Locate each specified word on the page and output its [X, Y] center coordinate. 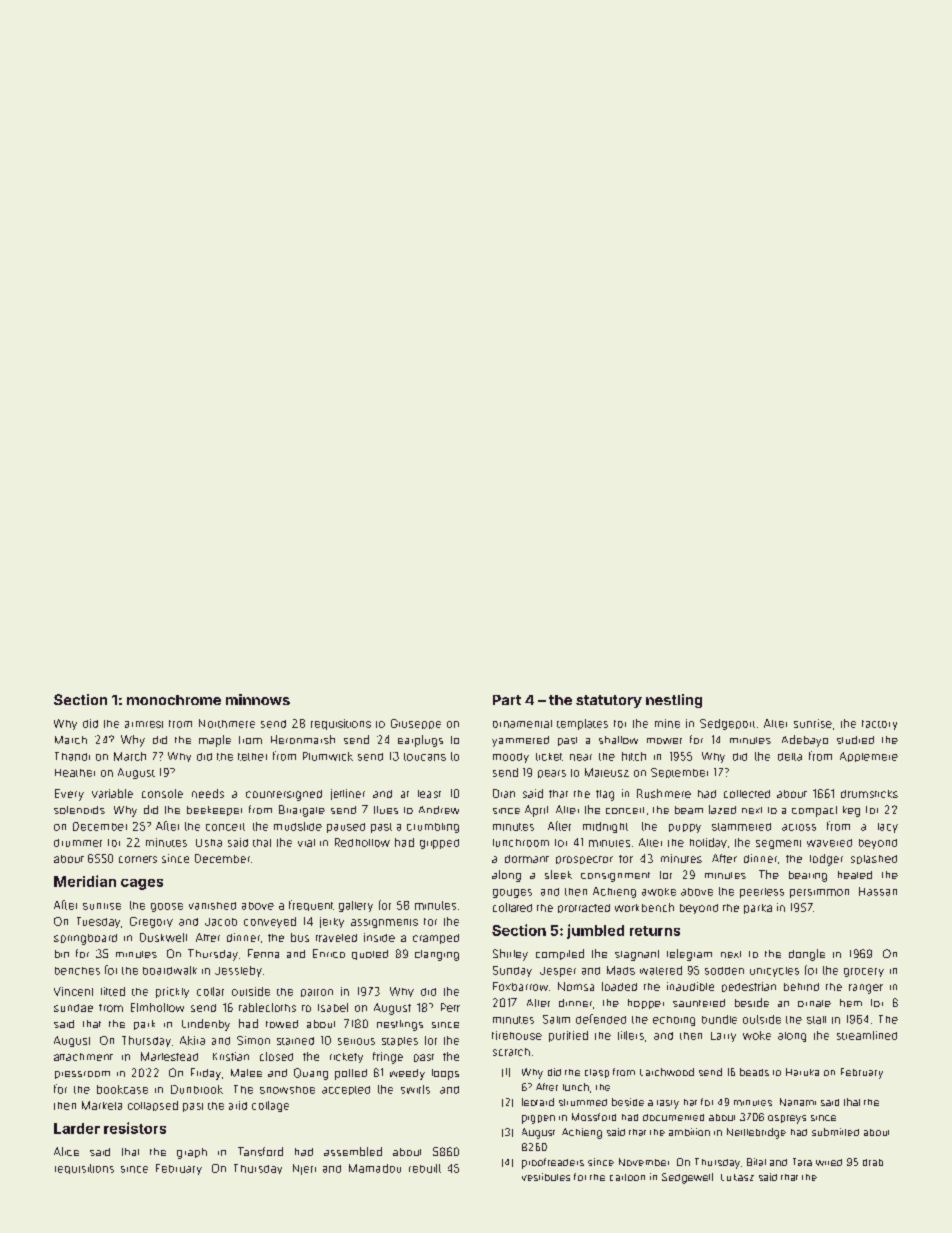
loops [445, 1074]
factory [879, 725]
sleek [558, 874]
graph [192, 1153]
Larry [723, 1037]
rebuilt [425, 1168]
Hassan [878, 891]
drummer [78, 843]
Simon [253, 1040]
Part [507, 700]
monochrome [174, 700]
